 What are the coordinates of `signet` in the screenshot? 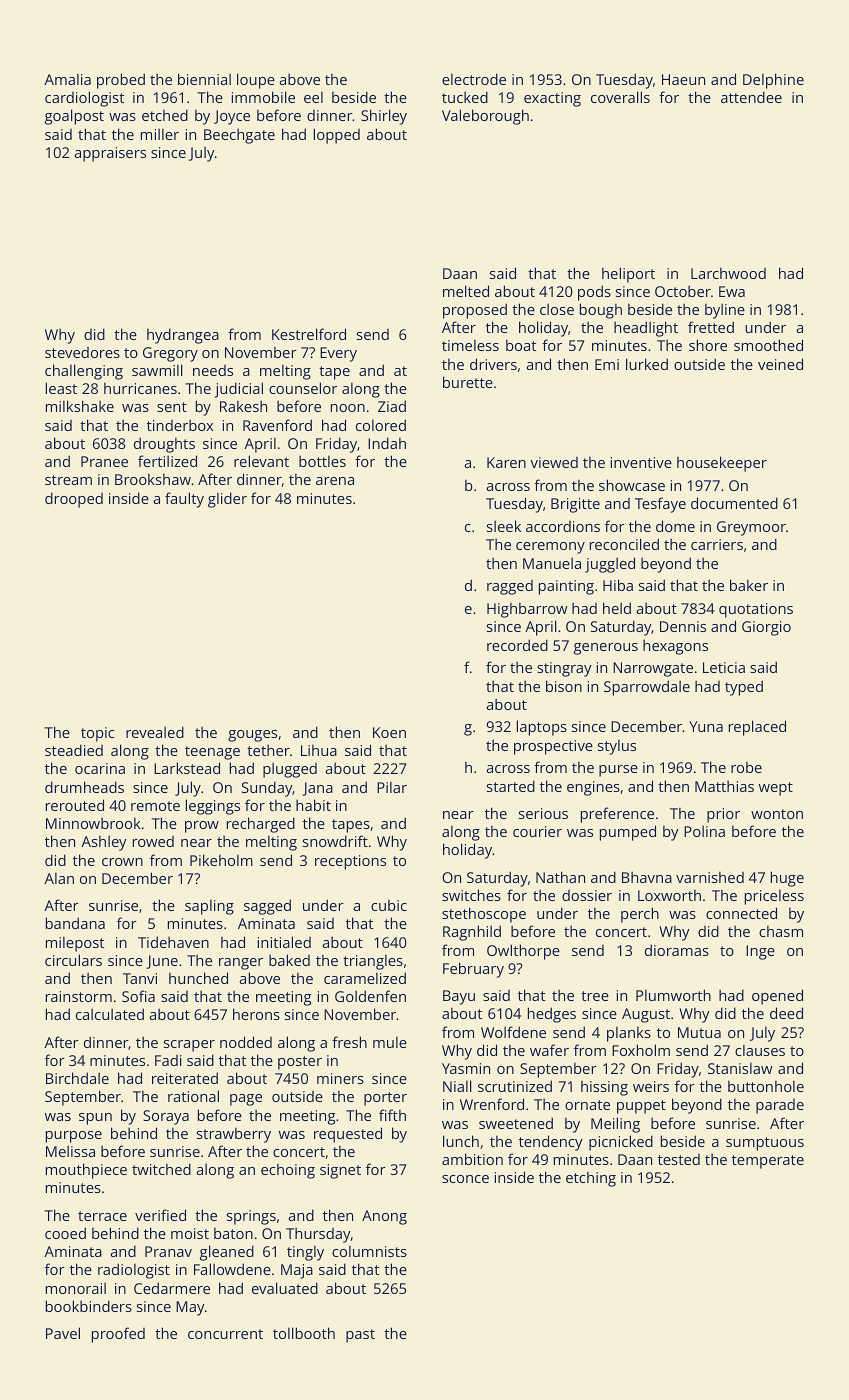 It's located at (340, 1171).
